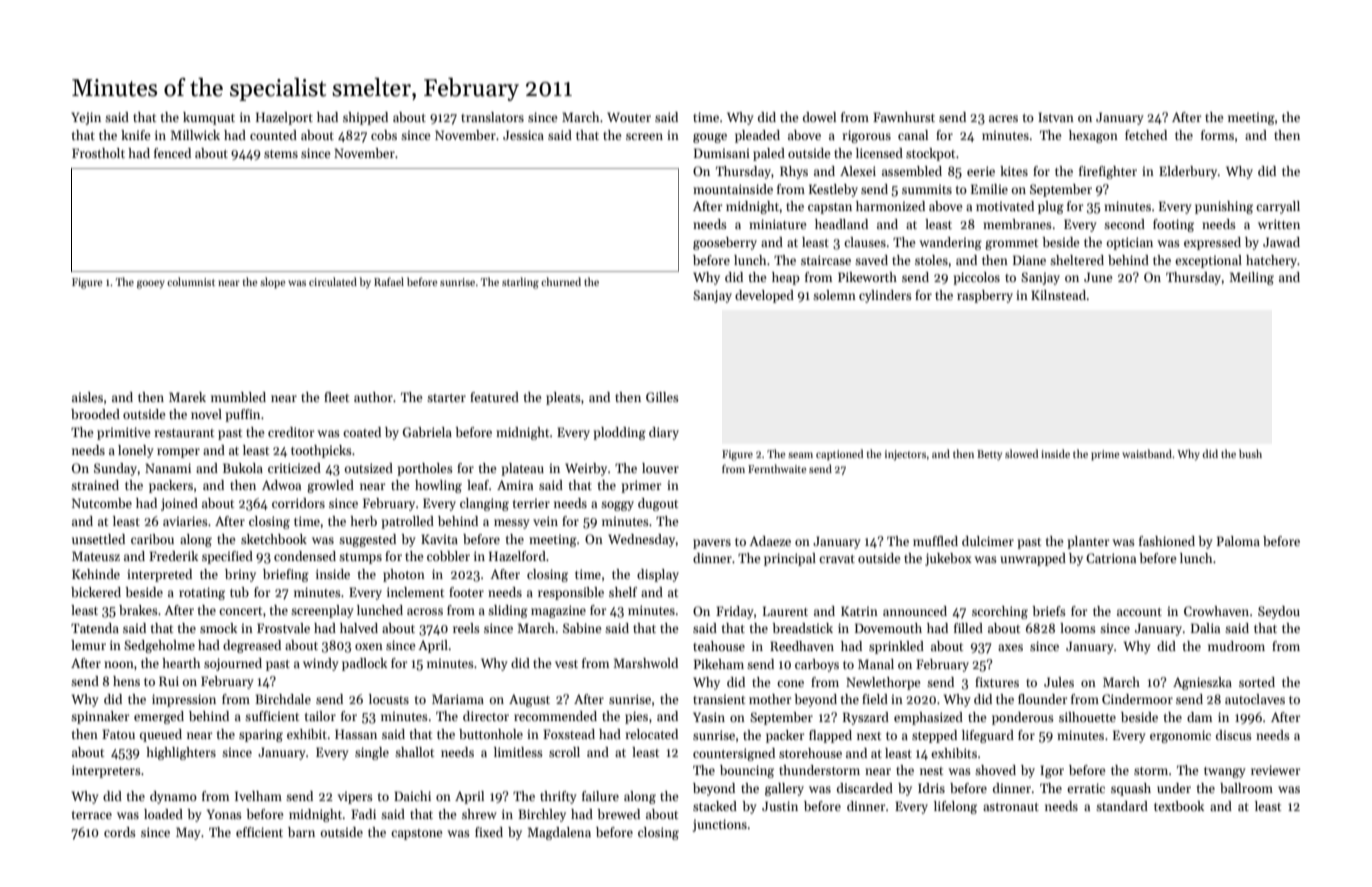 The height and width of the screenshot is (887, 1372). Describe the element at coordinates (100, 717) in the screenshot. I see `spinnaker` at that location.
